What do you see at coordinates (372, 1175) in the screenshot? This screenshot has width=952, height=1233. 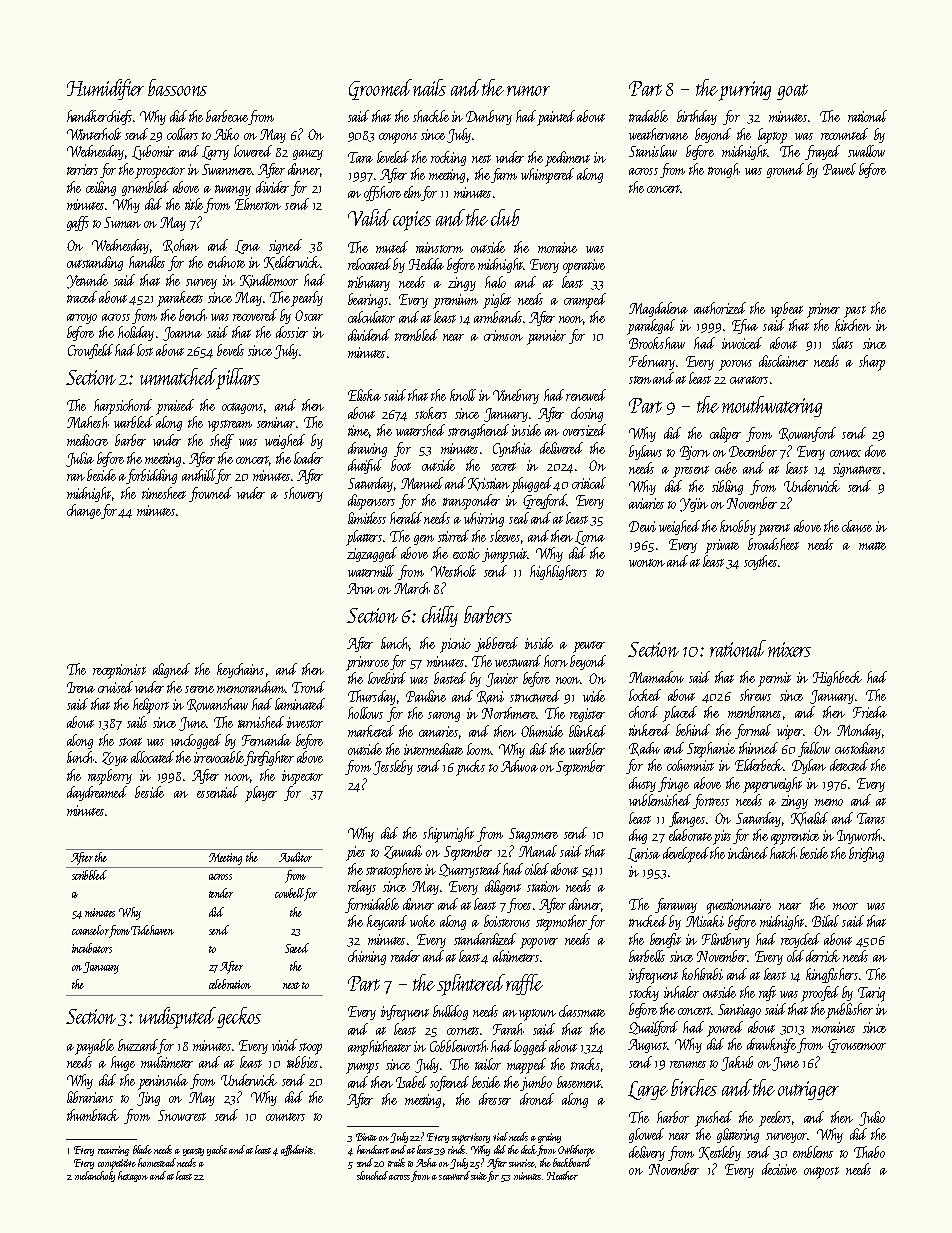 I see `slouched` at bounding box center [372, 1175].
